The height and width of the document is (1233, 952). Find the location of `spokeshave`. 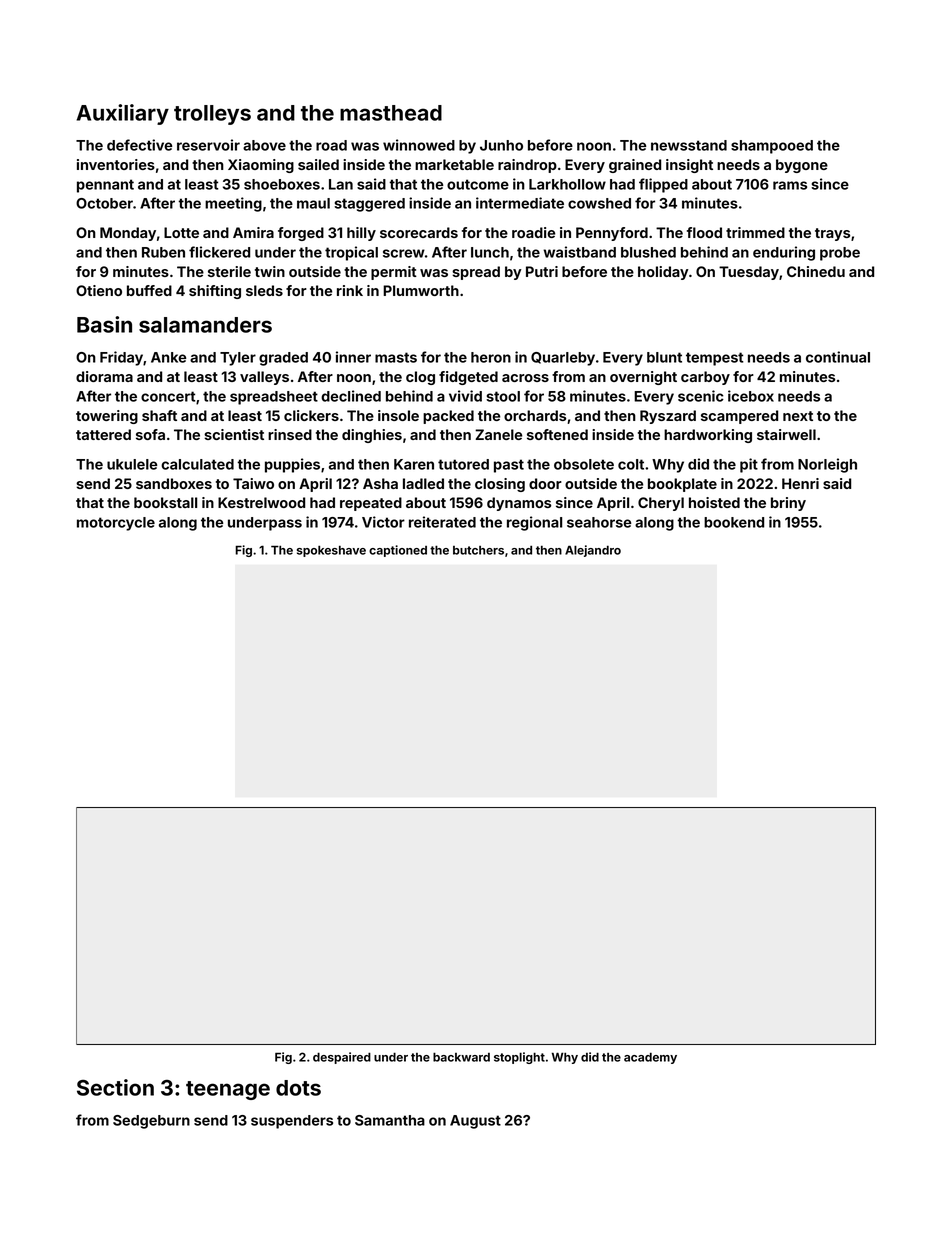

spokeshave is located at coordinates (331, 551).
